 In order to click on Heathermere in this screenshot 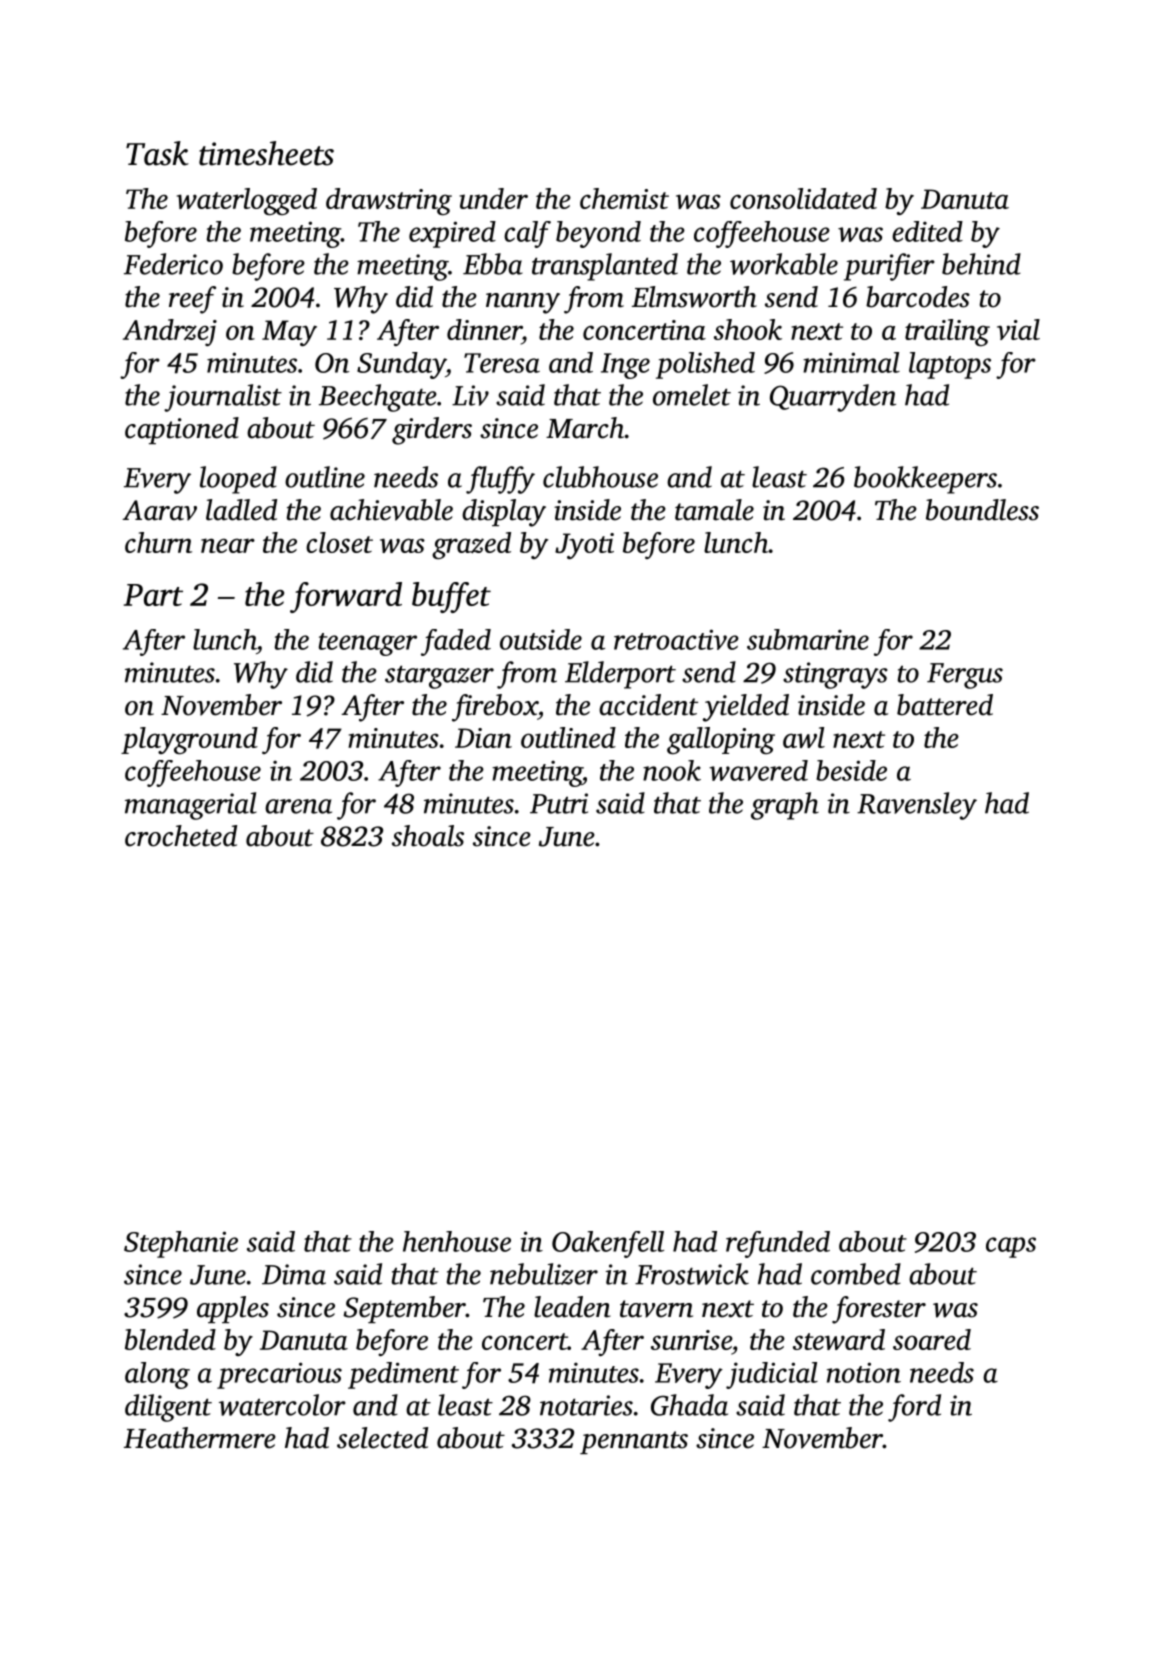, I will do `click(200, 1438)`.
